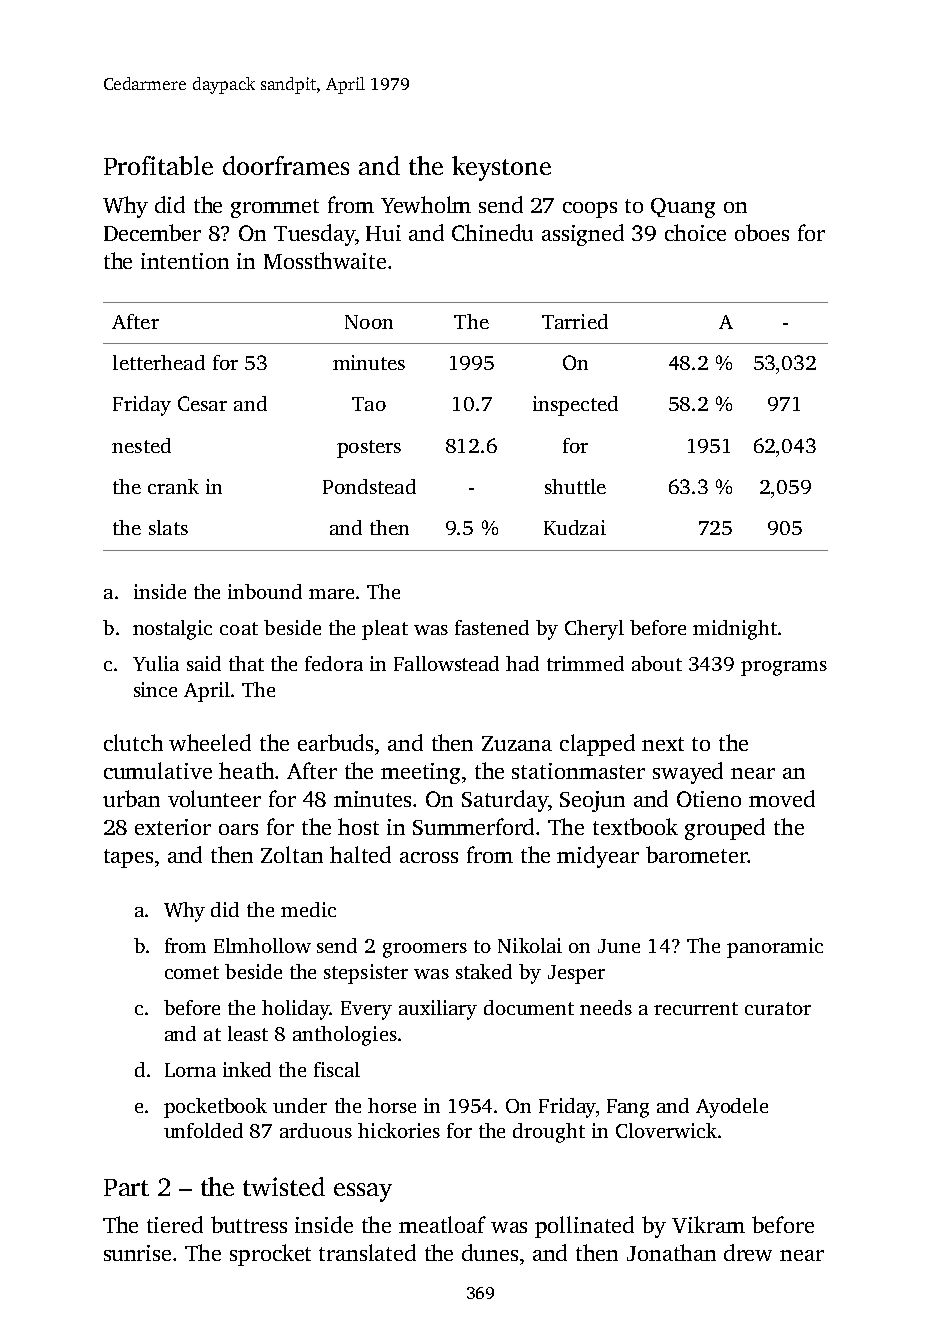  Describe the element at coordinates (619, 946) in the image. I see `June` at that location.
